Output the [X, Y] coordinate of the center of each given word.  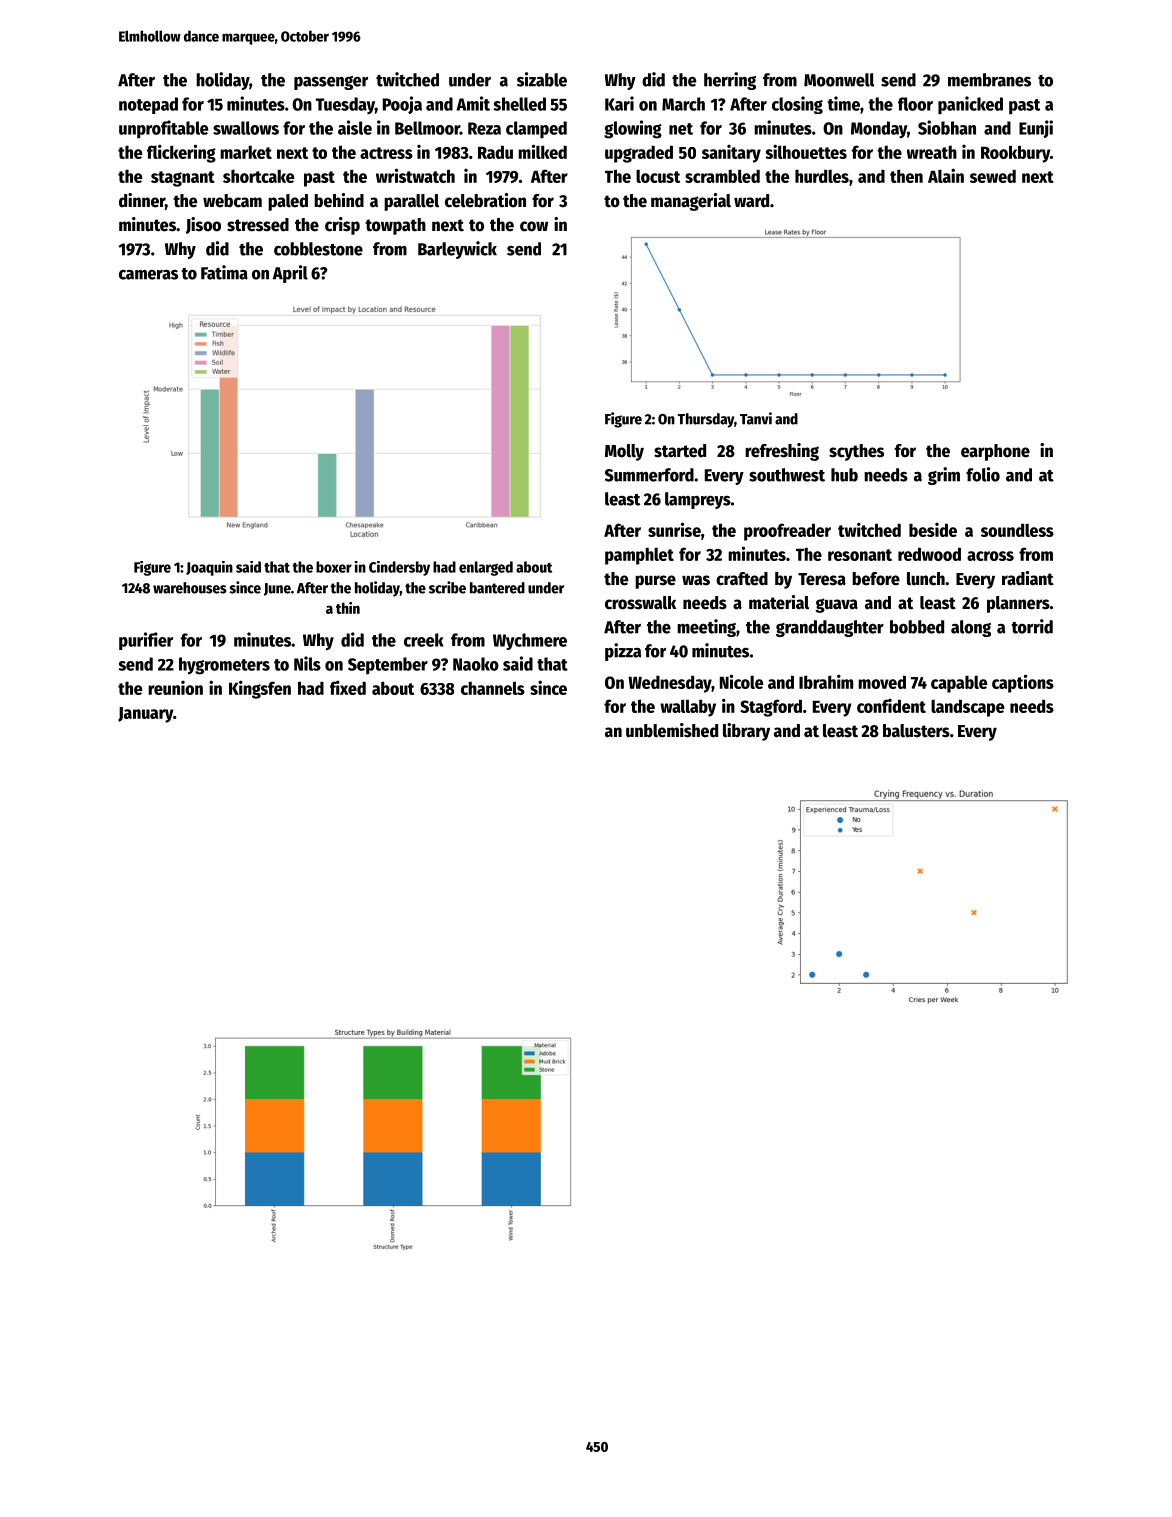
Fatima [224, 272]
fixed [348, 687]
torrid [1032, 626]
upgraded [639, 154]
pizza [623, 652]
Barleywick [457, 250]
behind [339, 200]
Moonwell [839, 80]
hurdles [822, 176]
